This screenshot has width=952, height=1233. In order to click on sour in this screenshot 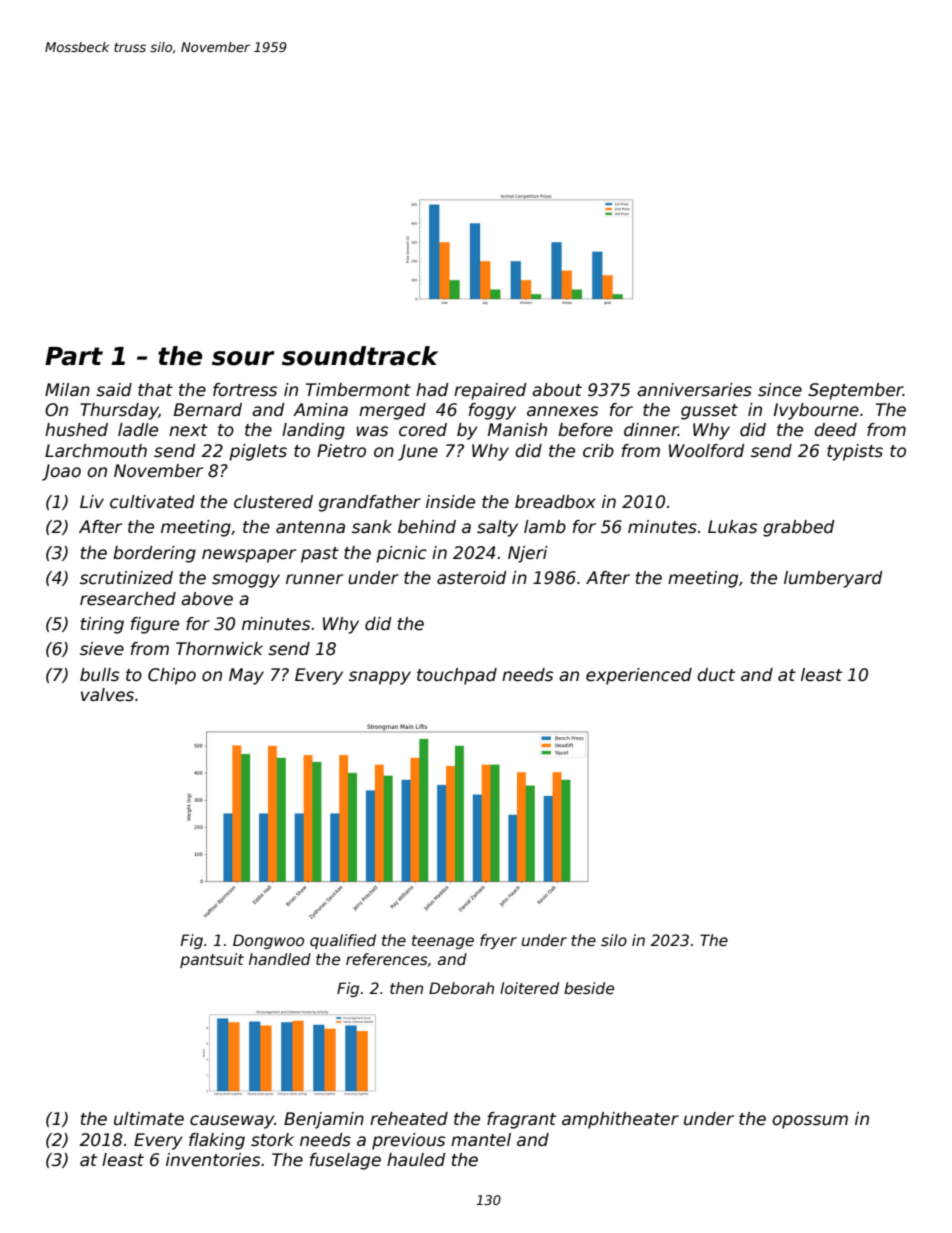, I will do `click(243, 358)`.
